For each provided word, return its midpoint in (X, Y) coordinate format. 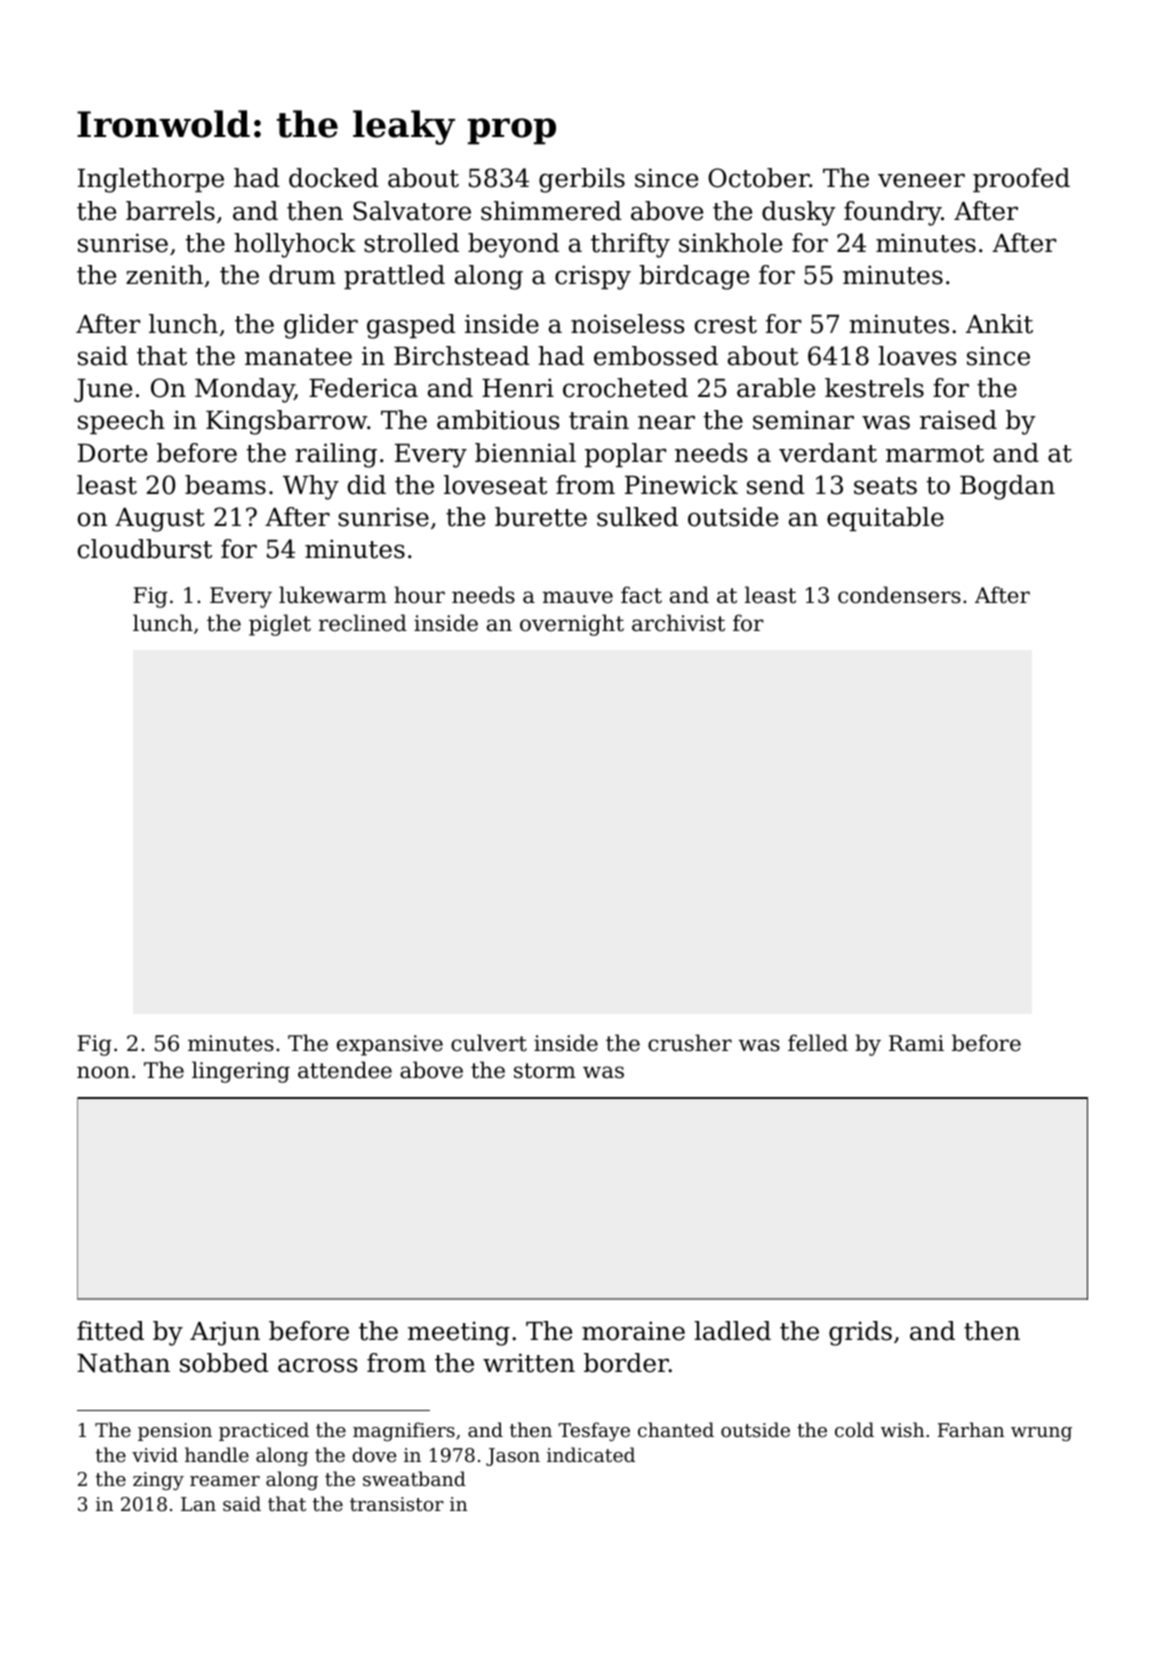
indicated (591, 1454)
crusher (690, 1043)
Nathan (123, 1363)
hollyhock (295, 245)
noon (103, 1072)
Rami (916, 1043)
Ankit (999, 324)
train (599, 420)
